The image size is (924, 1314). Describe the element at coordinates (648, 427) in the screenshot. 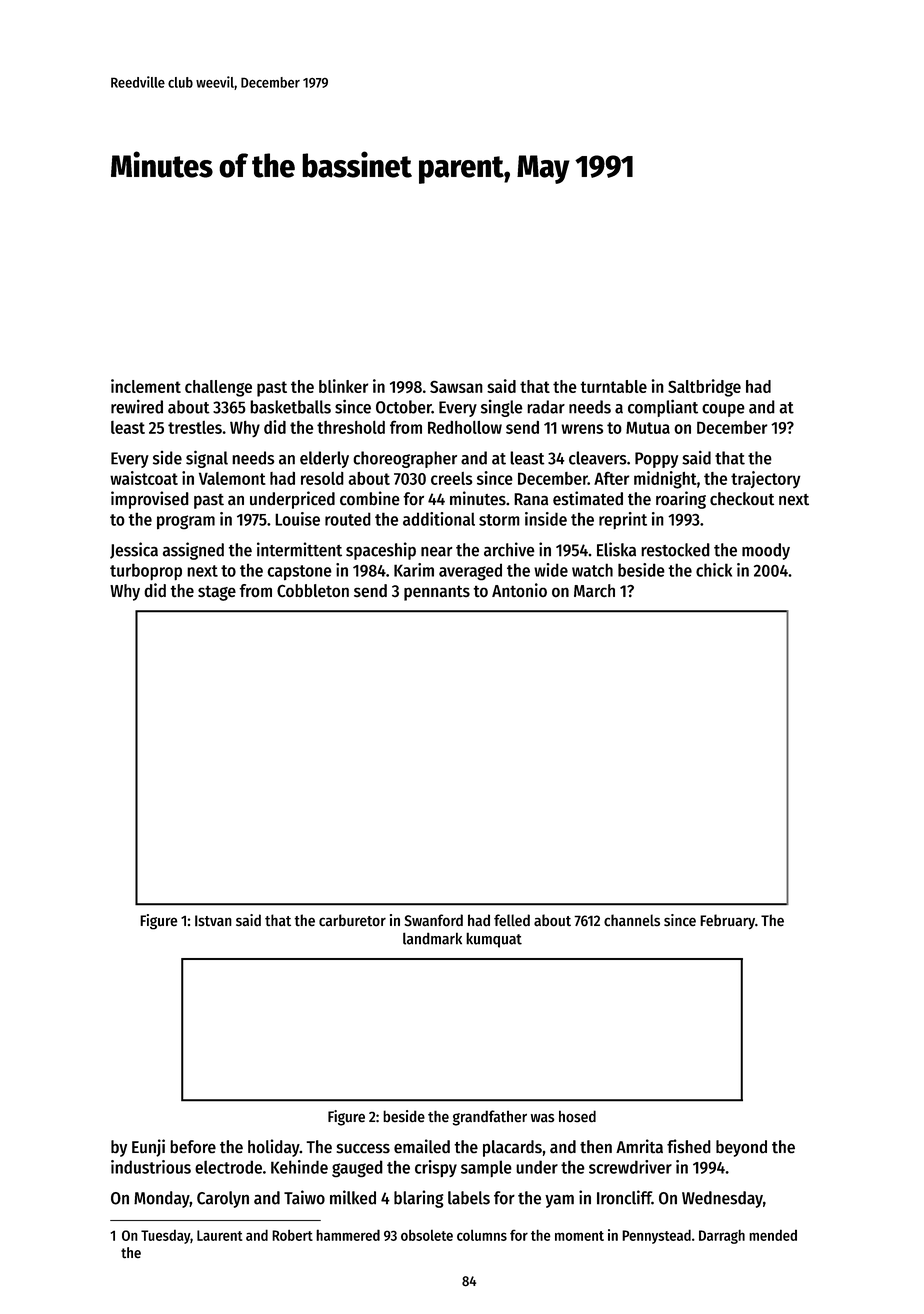

I see `Mutua` at that location.
